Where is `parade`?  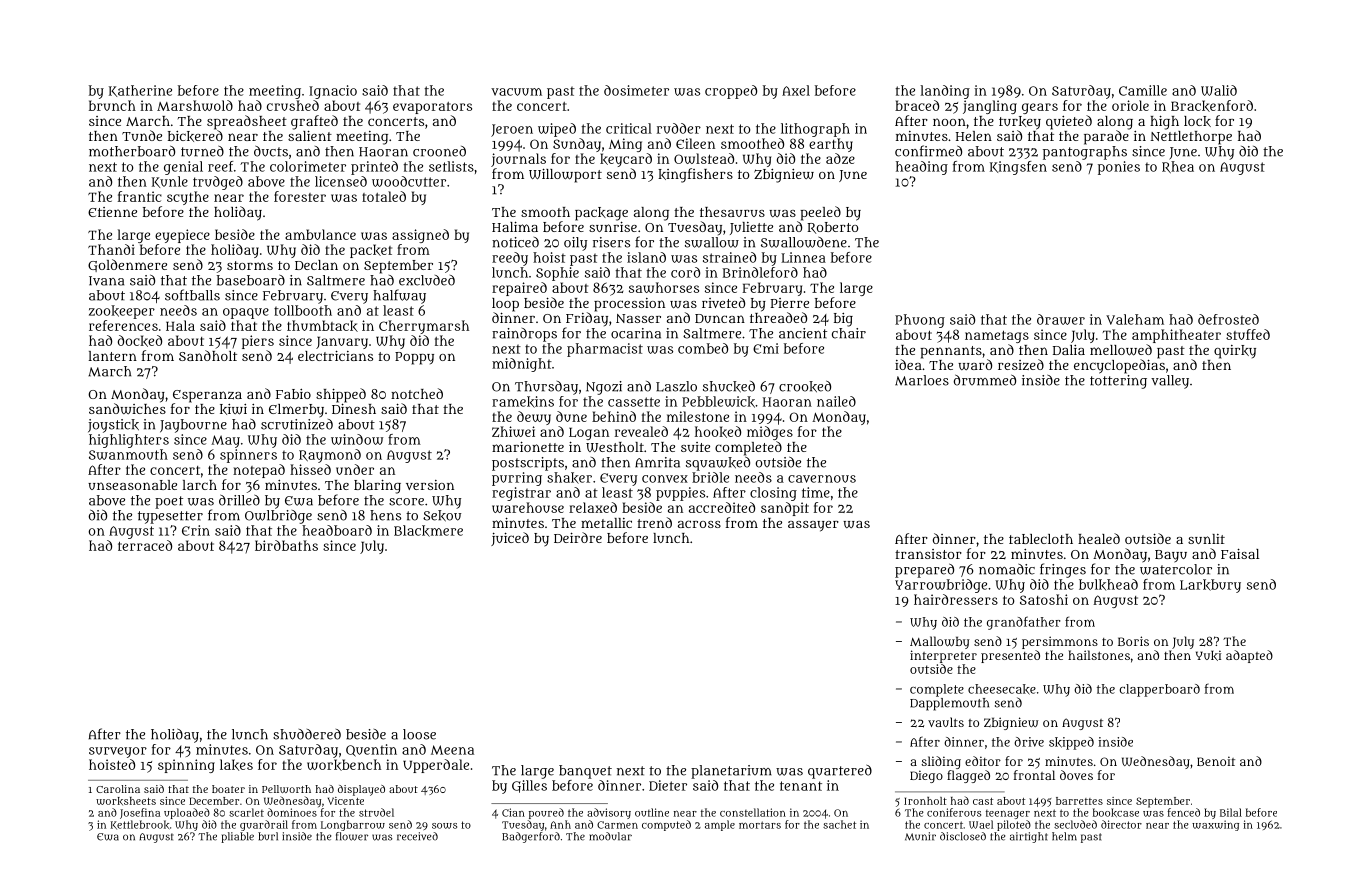 parade is located at coordinates (1106, 137).
